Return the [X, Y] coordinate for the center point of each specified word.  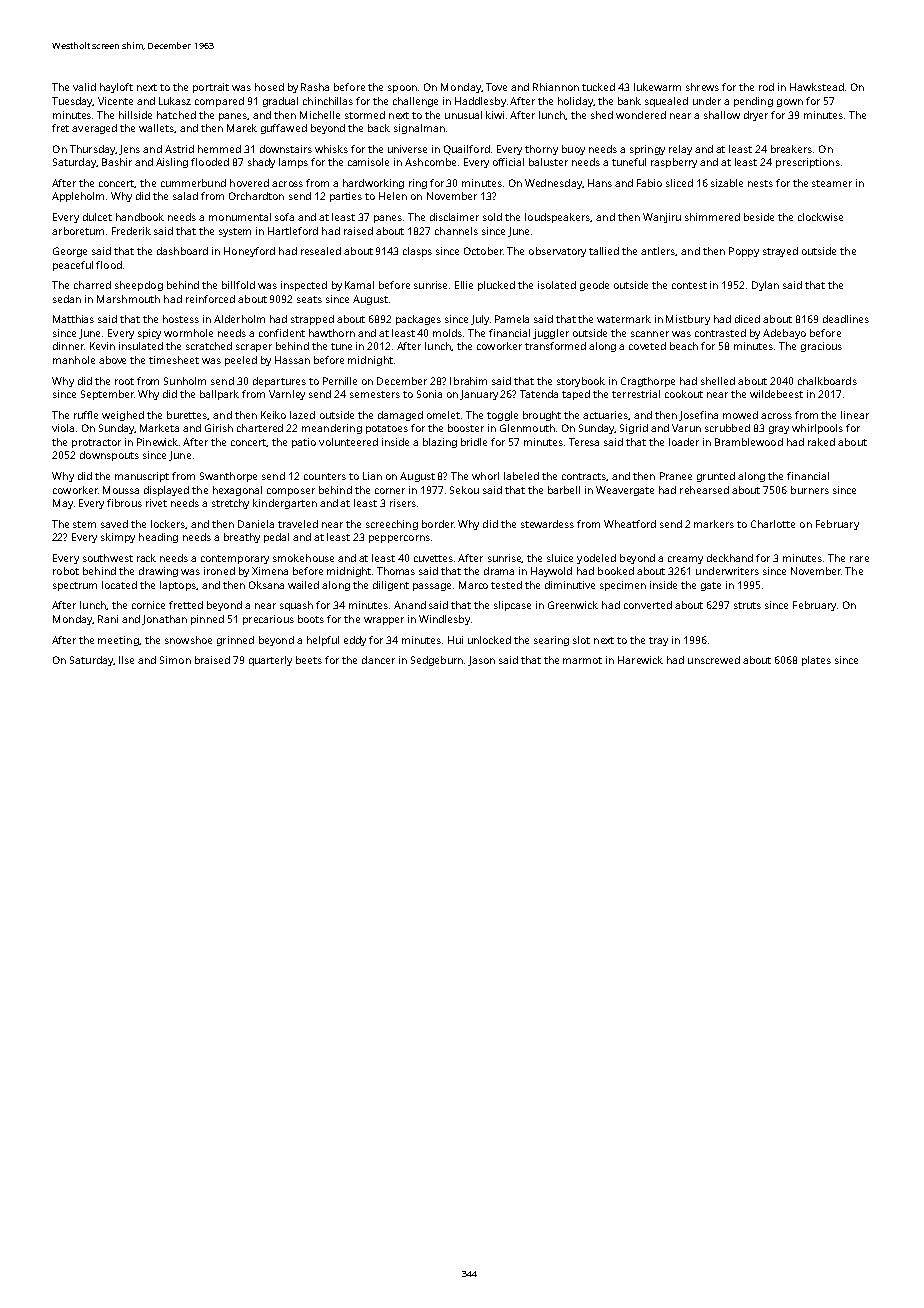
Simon [175, 660]
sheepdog [139, 286]
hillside [135, 115]
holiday [575, 102]
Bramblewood [749, 442]
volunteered [348, 442]
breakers [791, 149]
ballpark [219, 395]
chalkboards [827, 381]
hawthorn [332, 333]
